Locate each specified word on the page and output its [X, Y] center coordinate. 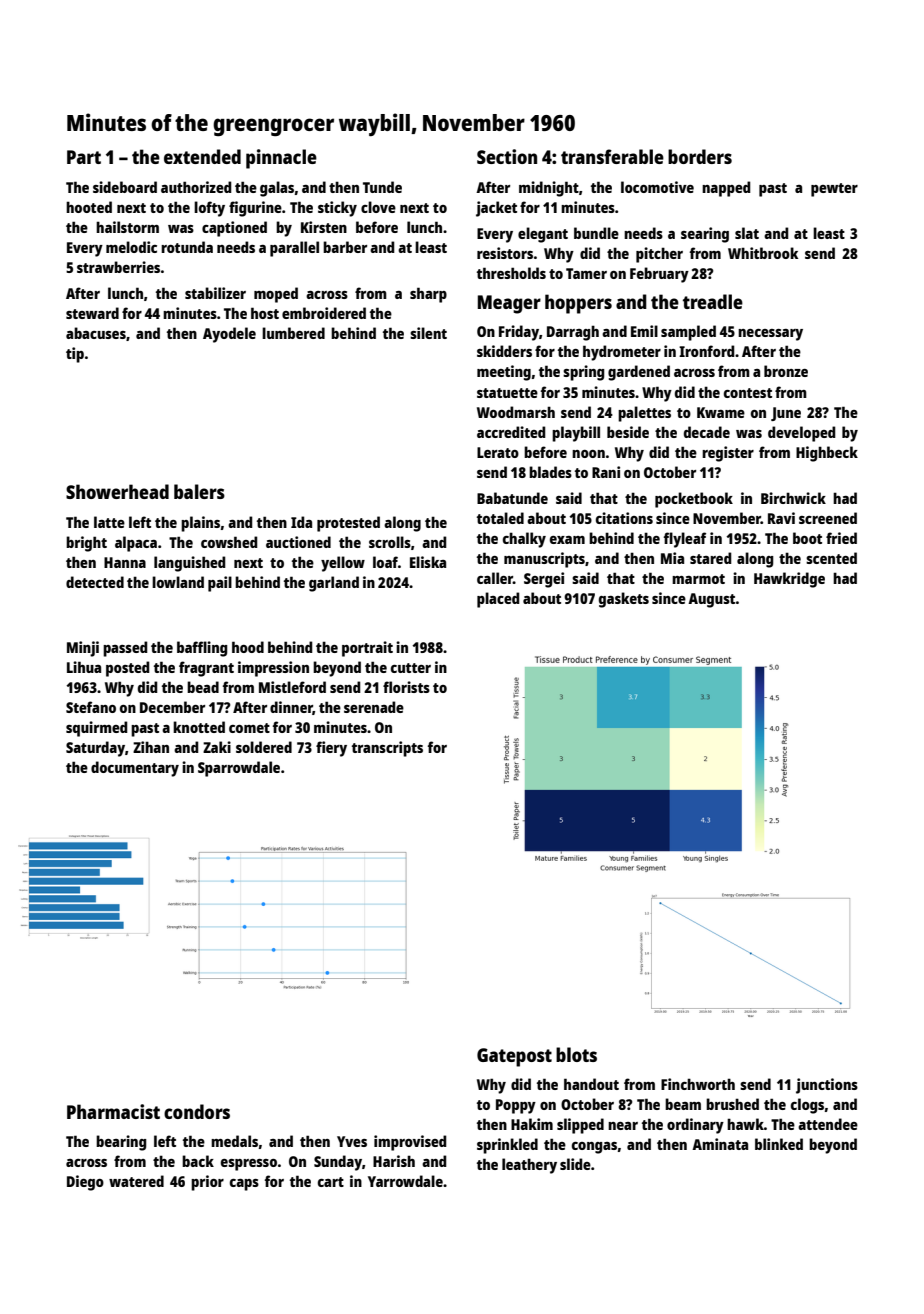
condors [197, 1111]
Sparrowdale [239, 769]
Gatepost [514, 1057]
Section [507, 156]
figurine [255, 209]
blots [576, 1054]
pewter [834, 190]
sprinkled [507, 1146]
